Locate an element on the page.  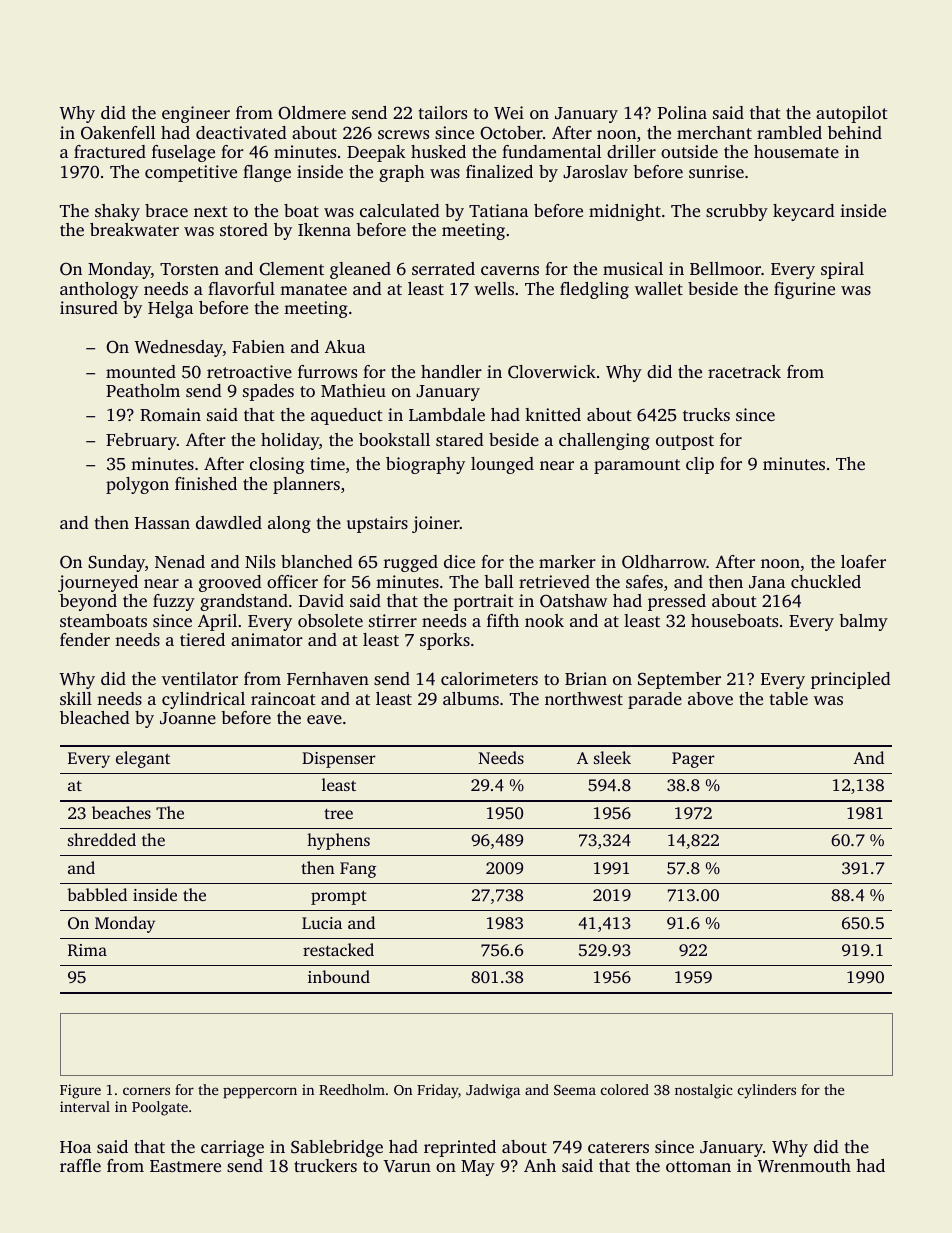
handler is located at coordinates (451, 371).
